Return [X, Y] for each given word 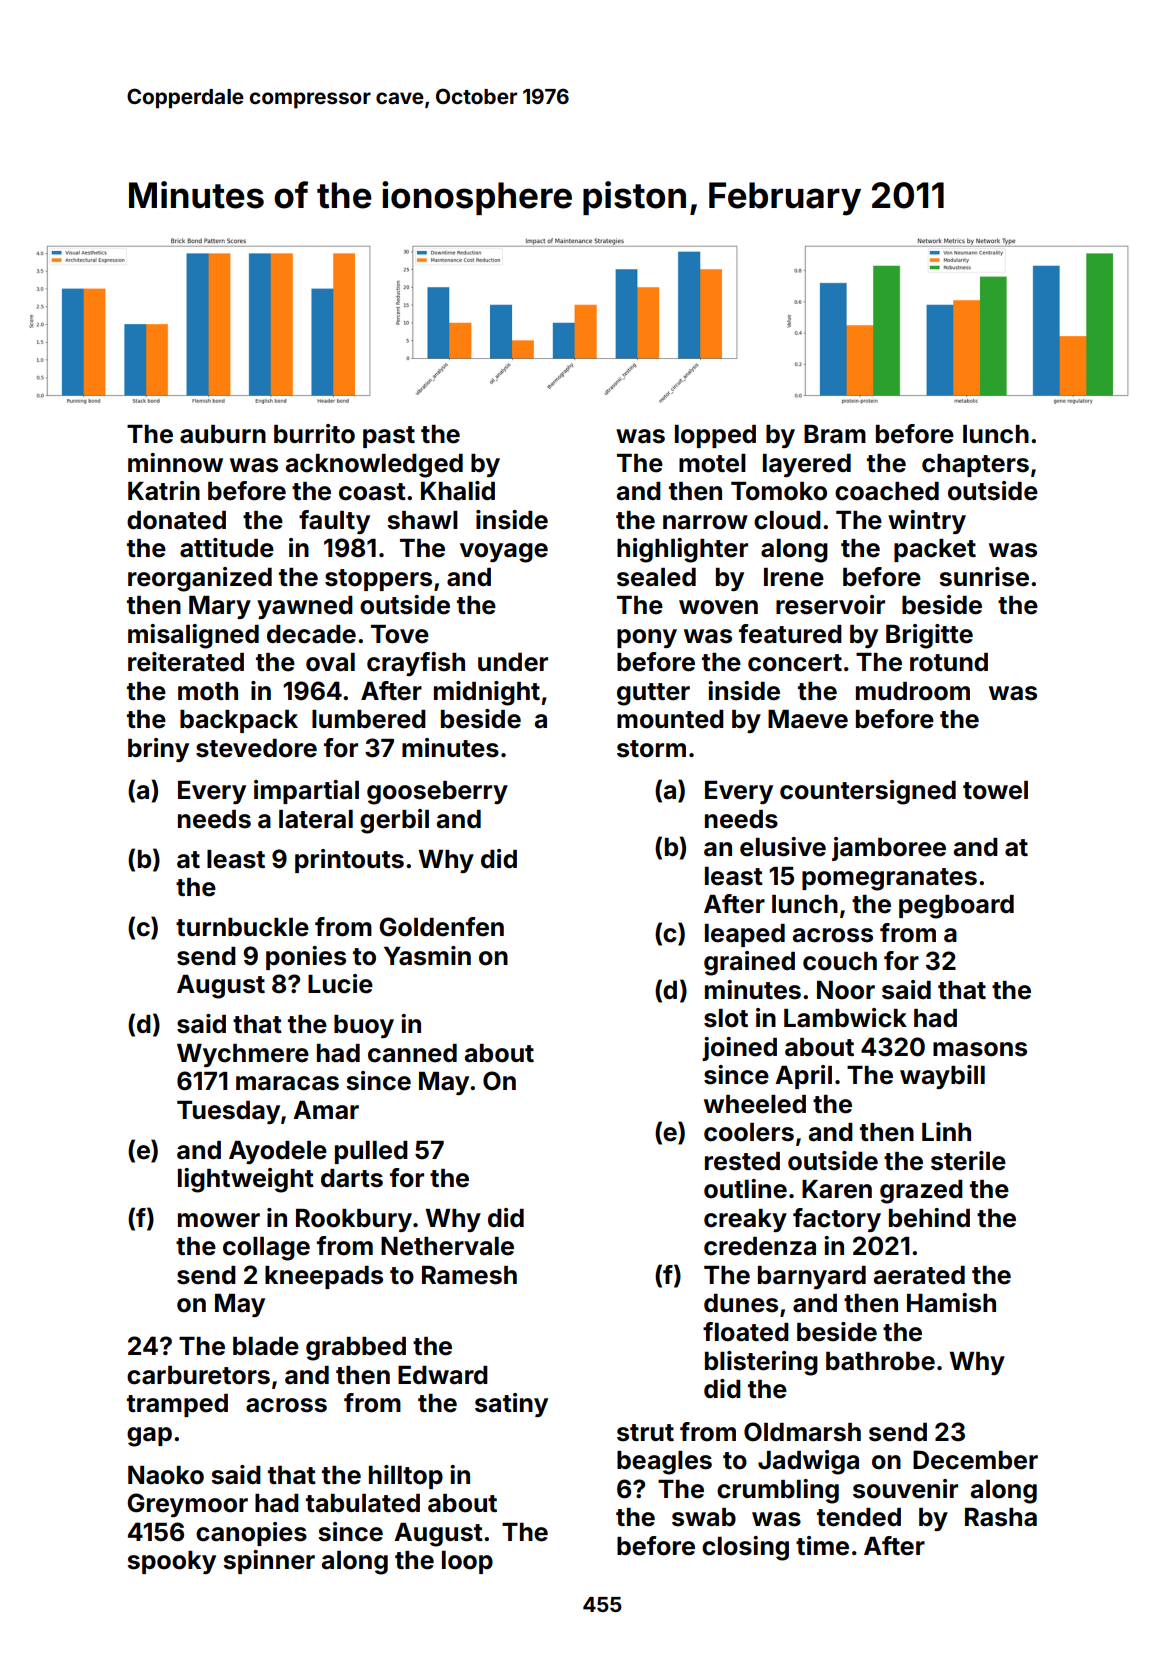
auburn [223, 434]
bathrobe [880, 1361]
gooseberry [437, 793]
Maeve [808, 719]
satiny [511, 1405]
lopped [715, 436]
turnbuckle [242, 927]
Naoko [166, 1475]
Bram [835, 434]
